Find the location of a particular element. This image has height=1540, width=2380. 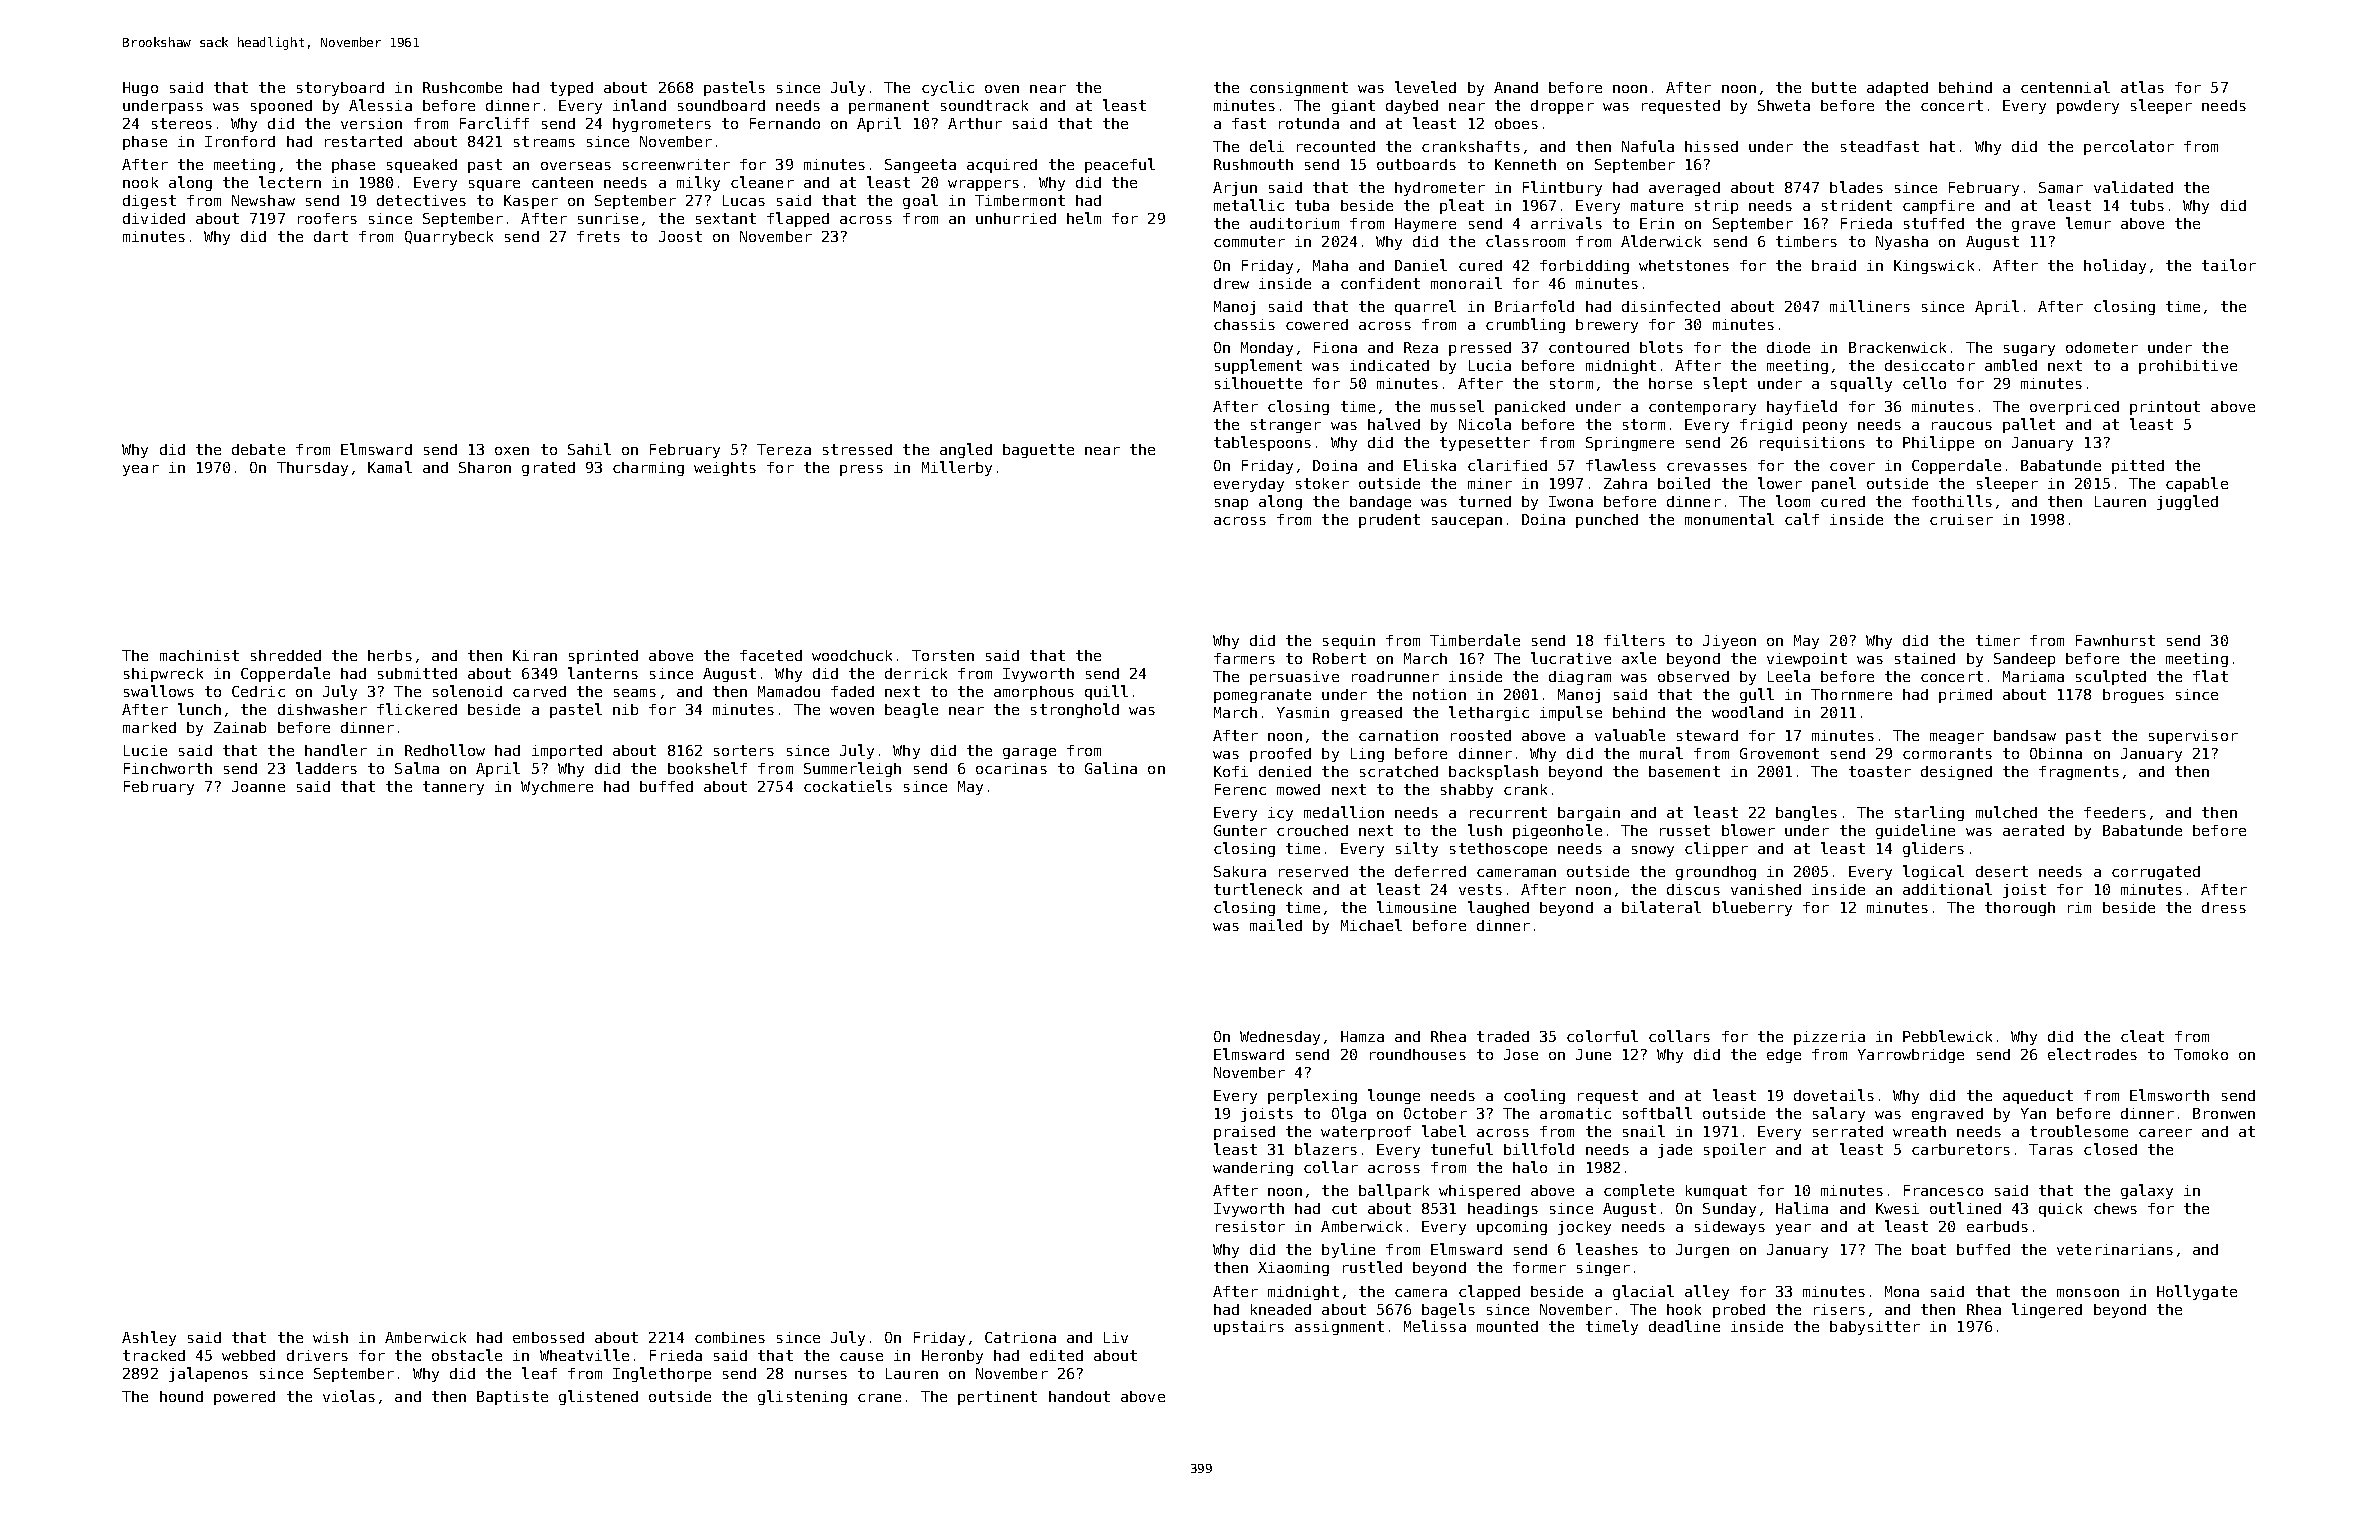

Pebblewick is located at coordinates (1947, 1036).
